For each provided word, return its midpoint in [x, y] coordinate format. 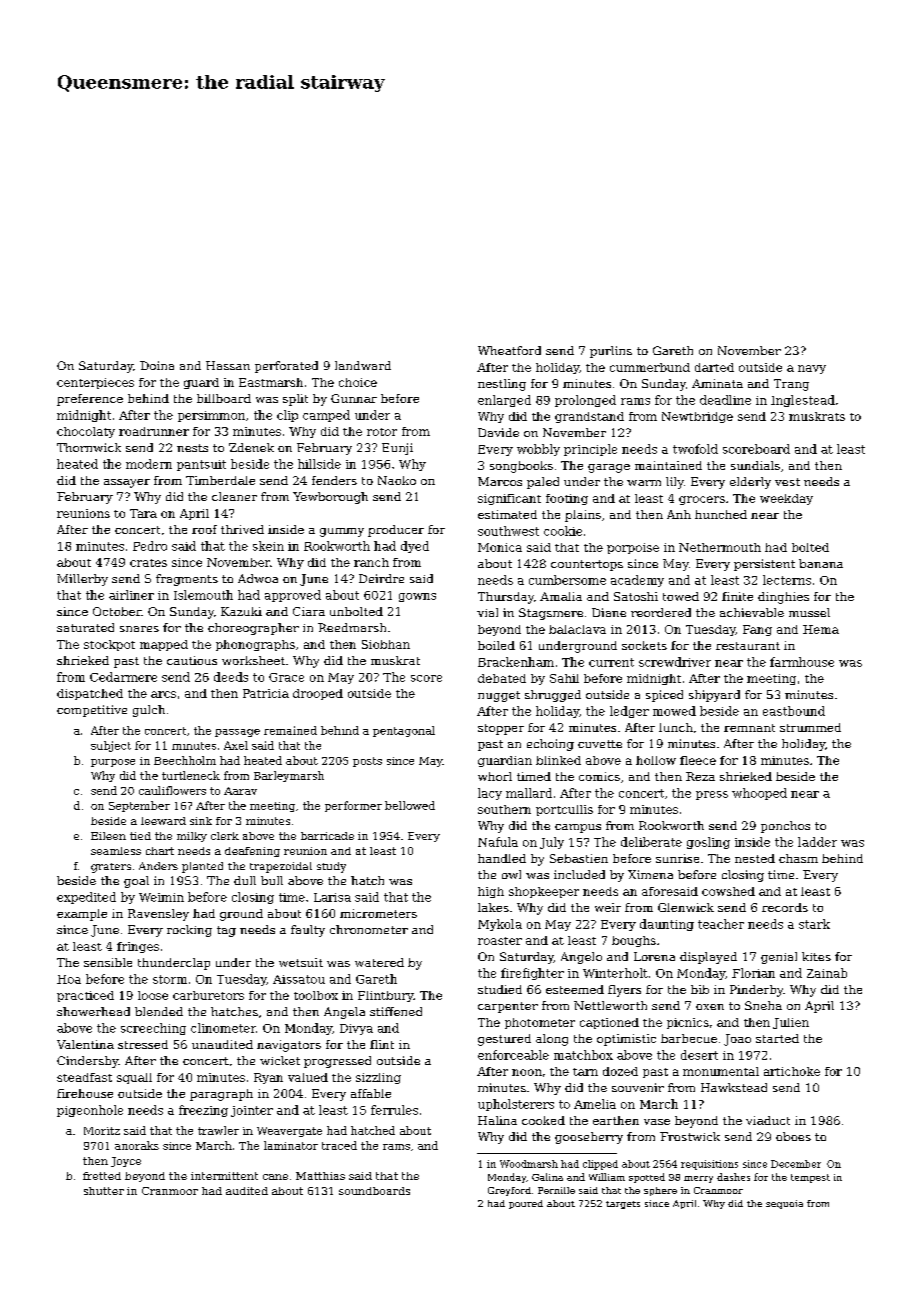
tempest [810, 1178]
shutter [104, 1191]
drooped [318, 694]
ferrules [394, 1110]
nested [755, 858]
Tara [143, 513]
